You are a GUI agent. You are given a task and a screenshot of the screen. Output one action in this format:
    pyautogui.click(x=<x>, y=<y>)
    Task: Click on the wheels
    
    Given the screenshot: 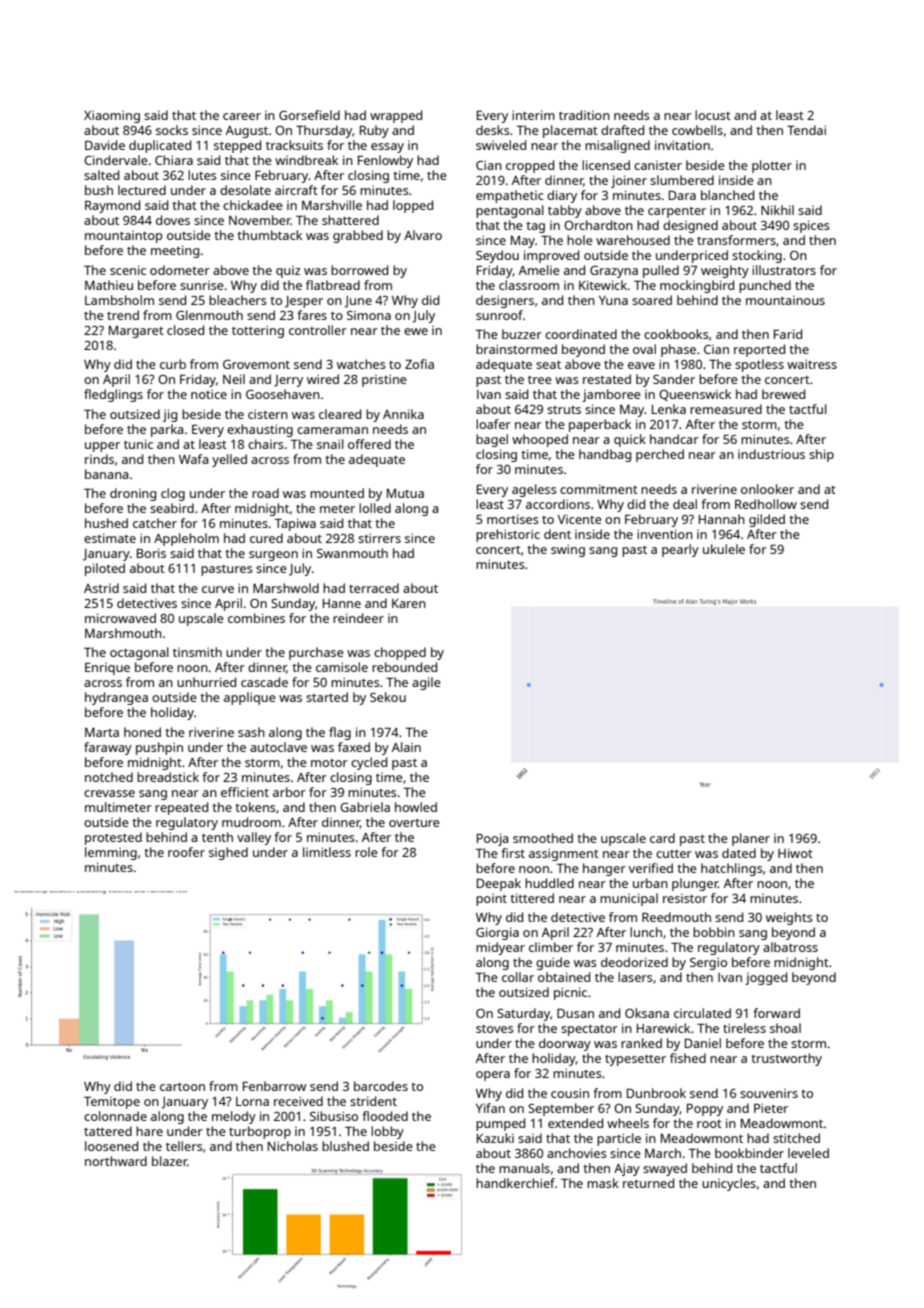 What is the action you would take?
    pyautogui.click(x=628, y=1123)
